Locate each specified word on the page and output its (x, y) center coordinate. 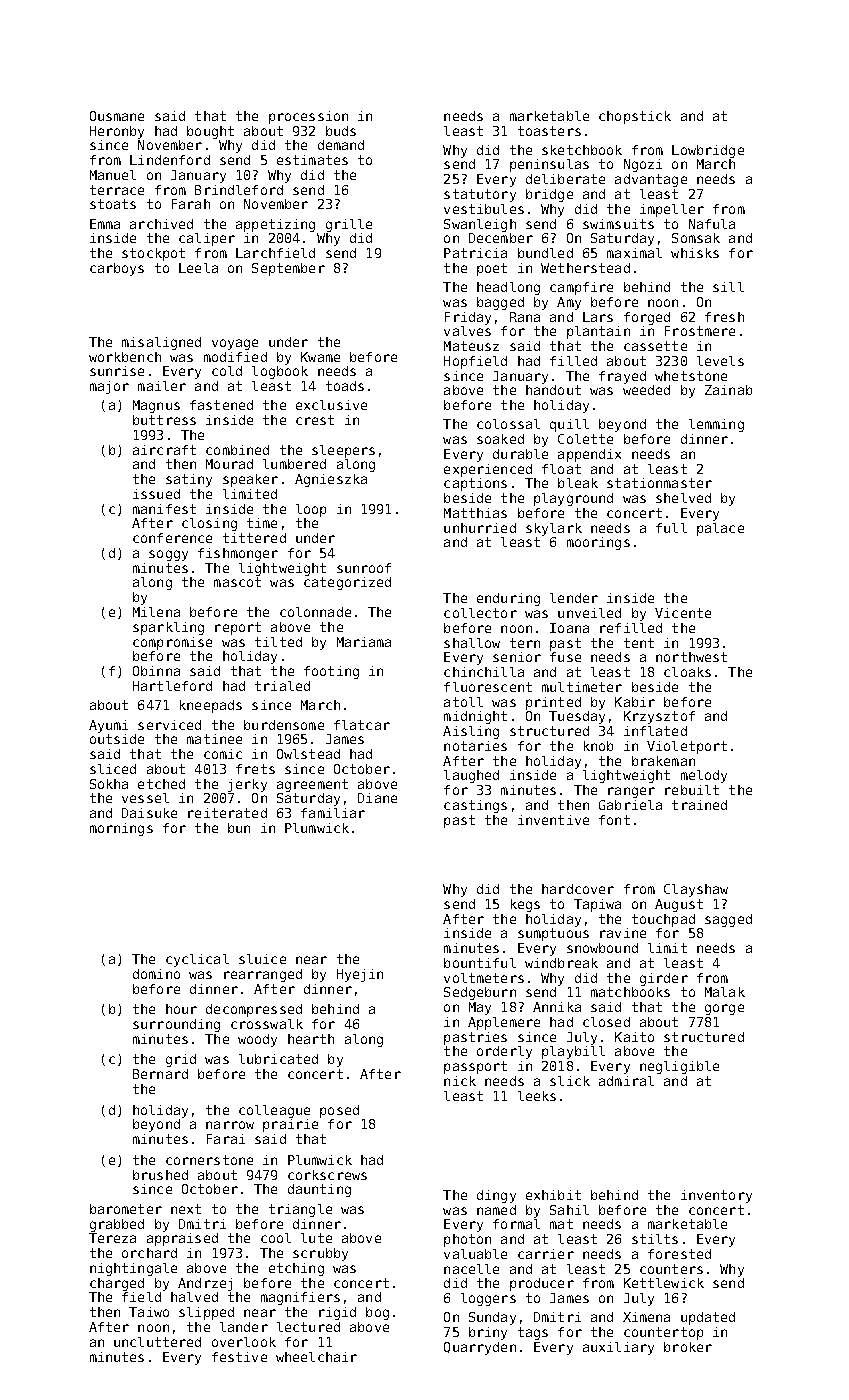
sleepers (343, 451)
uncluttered (157, 1342)
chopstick (635, 117)
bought (210, 132)
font (614, 820)
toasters (549, 131)
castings (475, 806)
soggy (168, 555)
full (671, 528)
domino (156, 974)
